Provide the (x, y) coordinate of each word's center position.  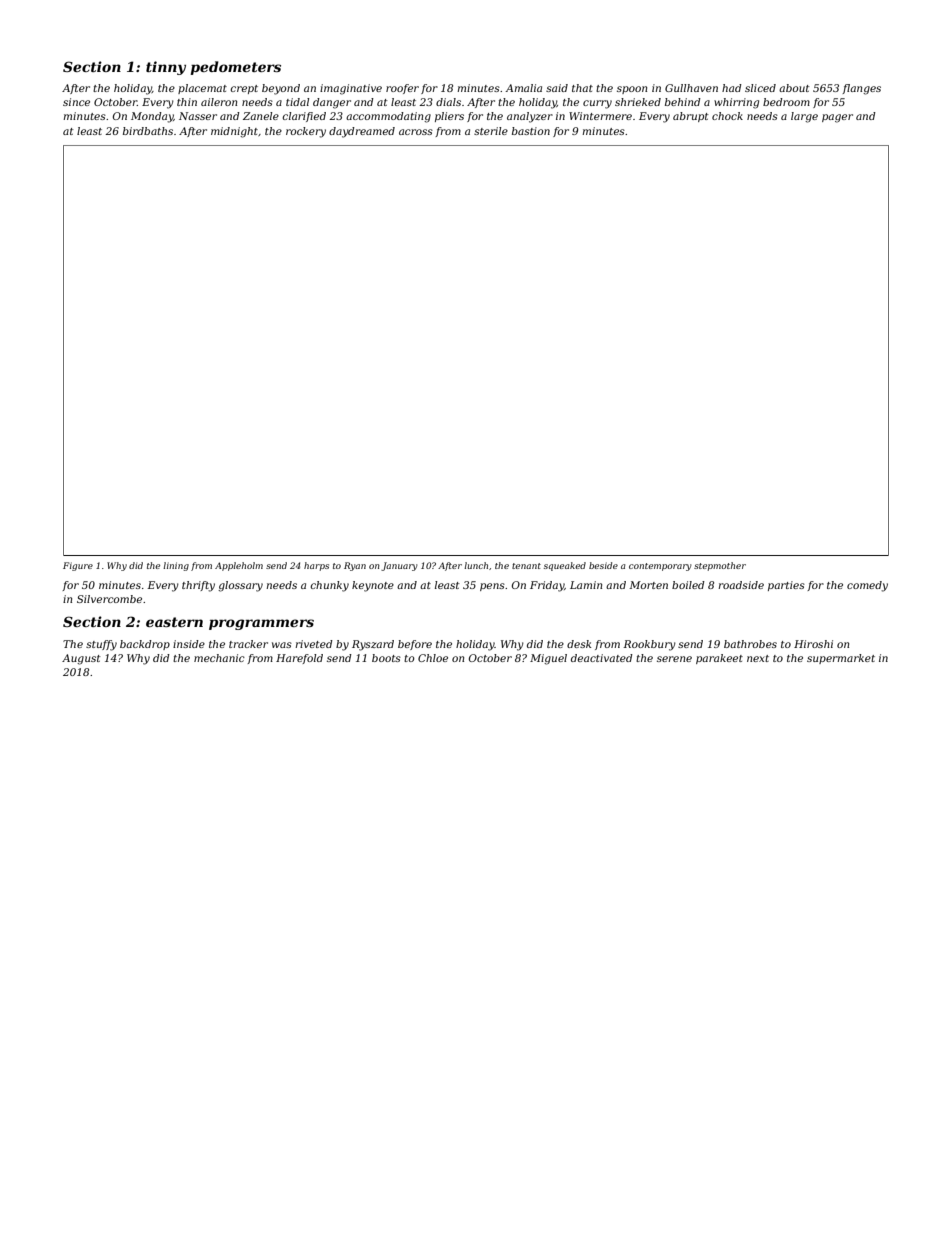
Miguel (548, 659)
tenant (526, 566)
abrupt (691, 117)
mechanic (219, 658)
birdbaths (148, 131)
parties (786, 586)
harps (316, 566)
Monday (152, 117)
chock (727, 116)
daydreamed (362, 132)
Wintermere (600, 116)
